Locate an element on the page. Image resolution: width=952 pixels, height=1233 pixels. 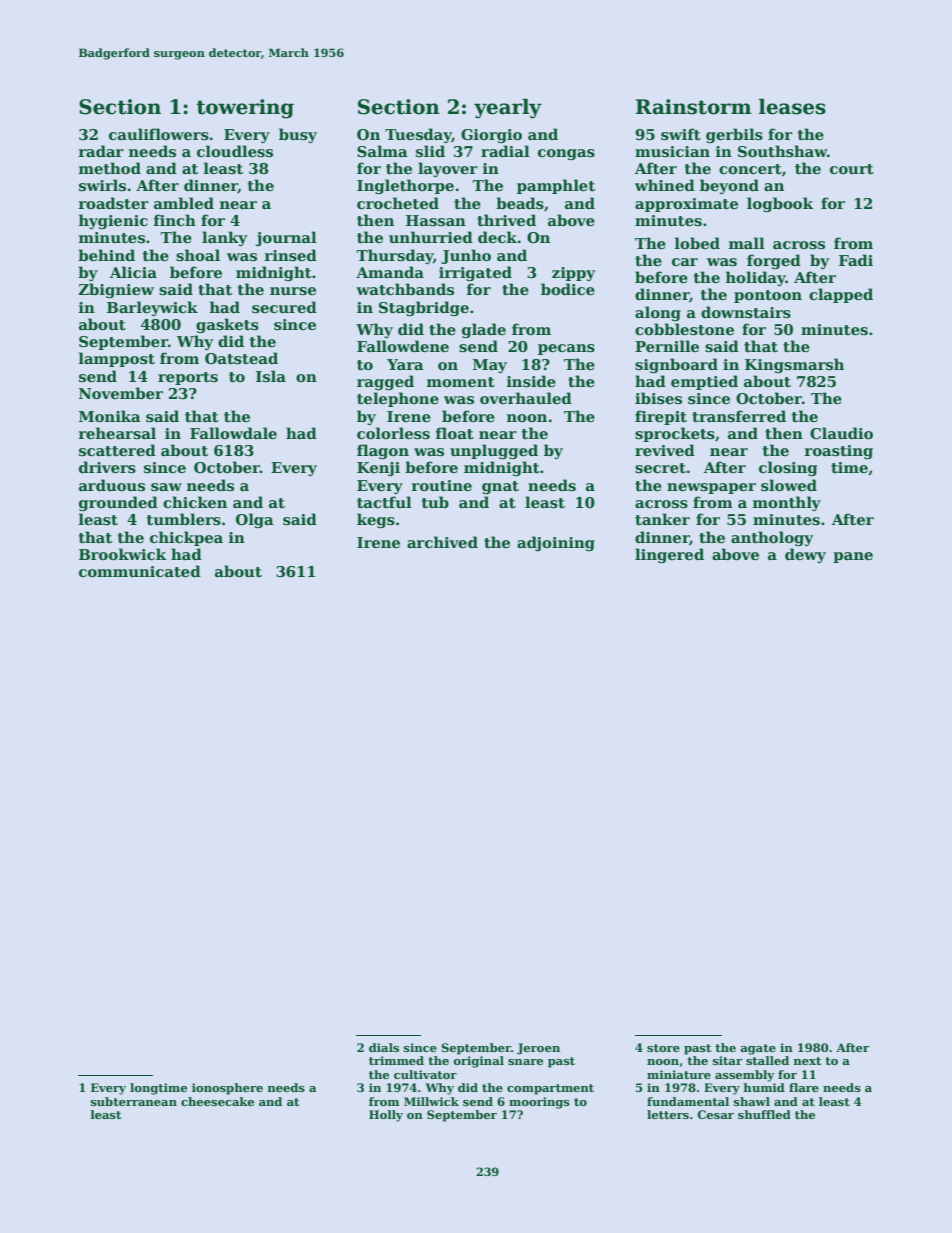
Claudio is located at coordinates (841, 433).
